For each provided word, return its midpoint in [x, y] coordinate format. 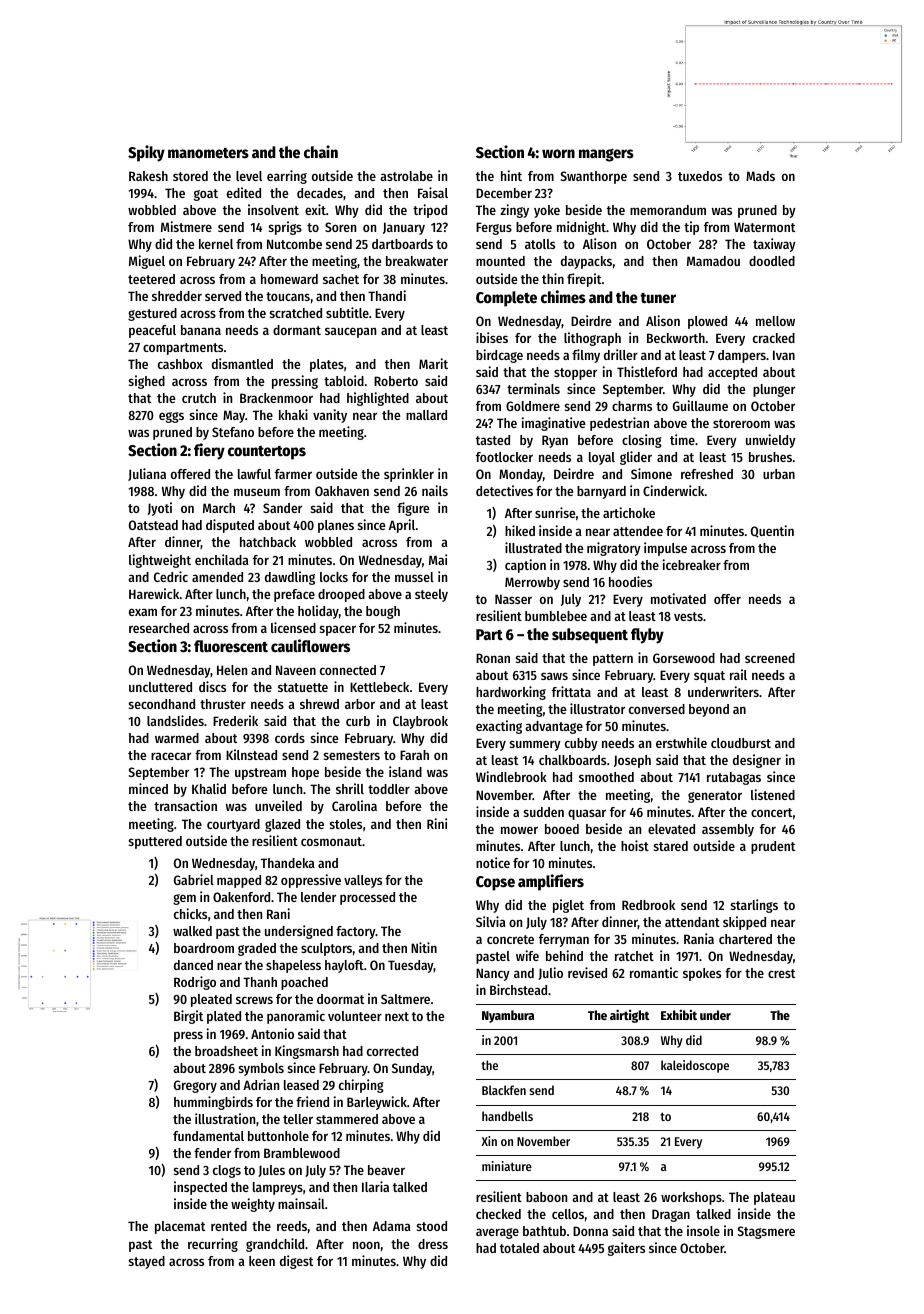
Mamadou [713, 261]
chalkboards [572, 760]
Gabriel [194, 879]
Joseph [632, 761]
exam [143, 612]
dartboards [402, 244]
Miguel [147, 262]
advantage [554, 727]
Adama [392, 1226]
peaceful [152, 331]
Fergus [494, 228]
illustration [225, 1118]
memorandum [668, 210]
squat [709, 677]
